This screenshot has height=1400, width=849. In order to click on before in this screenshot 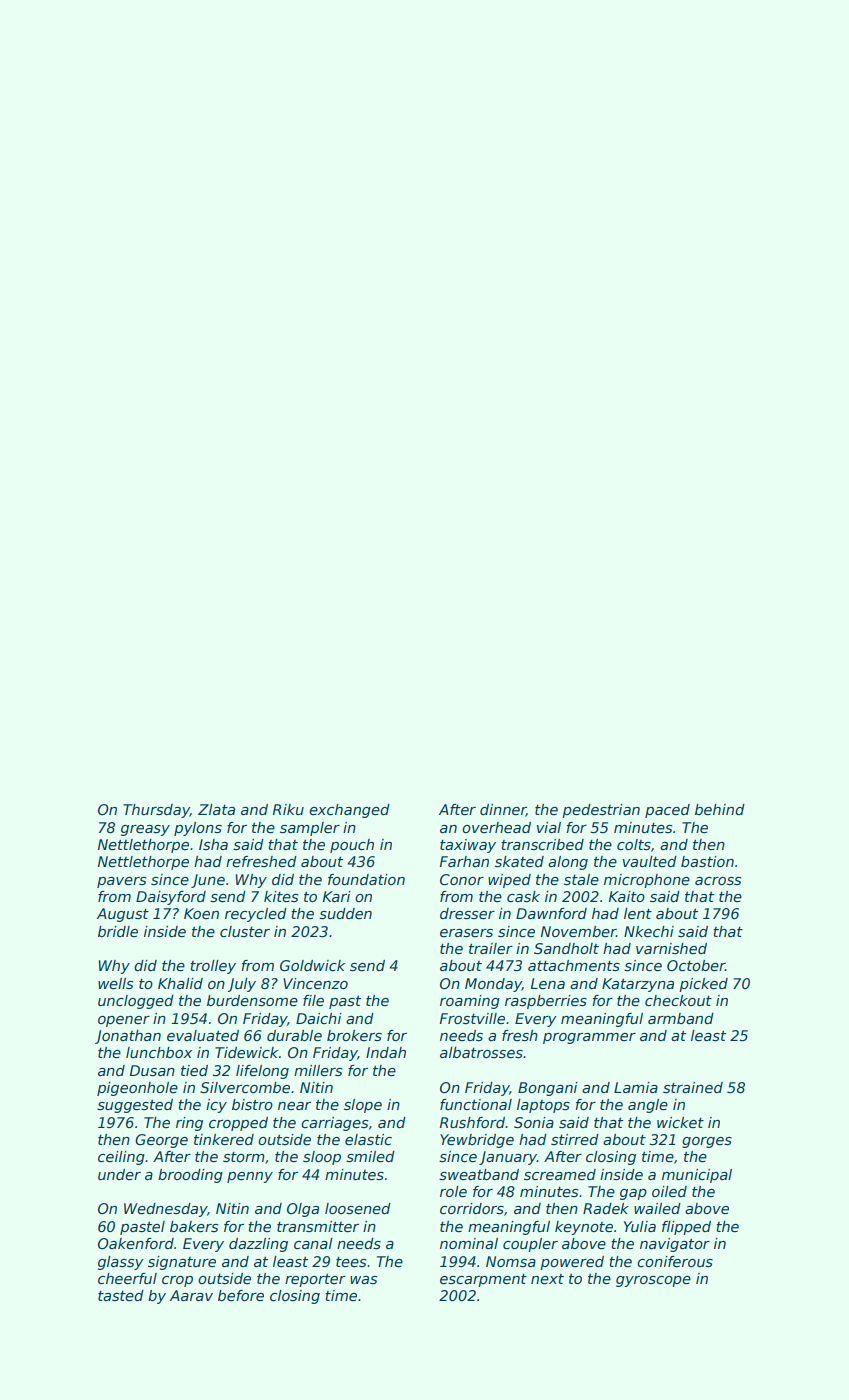, I will do `click(241, 1295)`.
